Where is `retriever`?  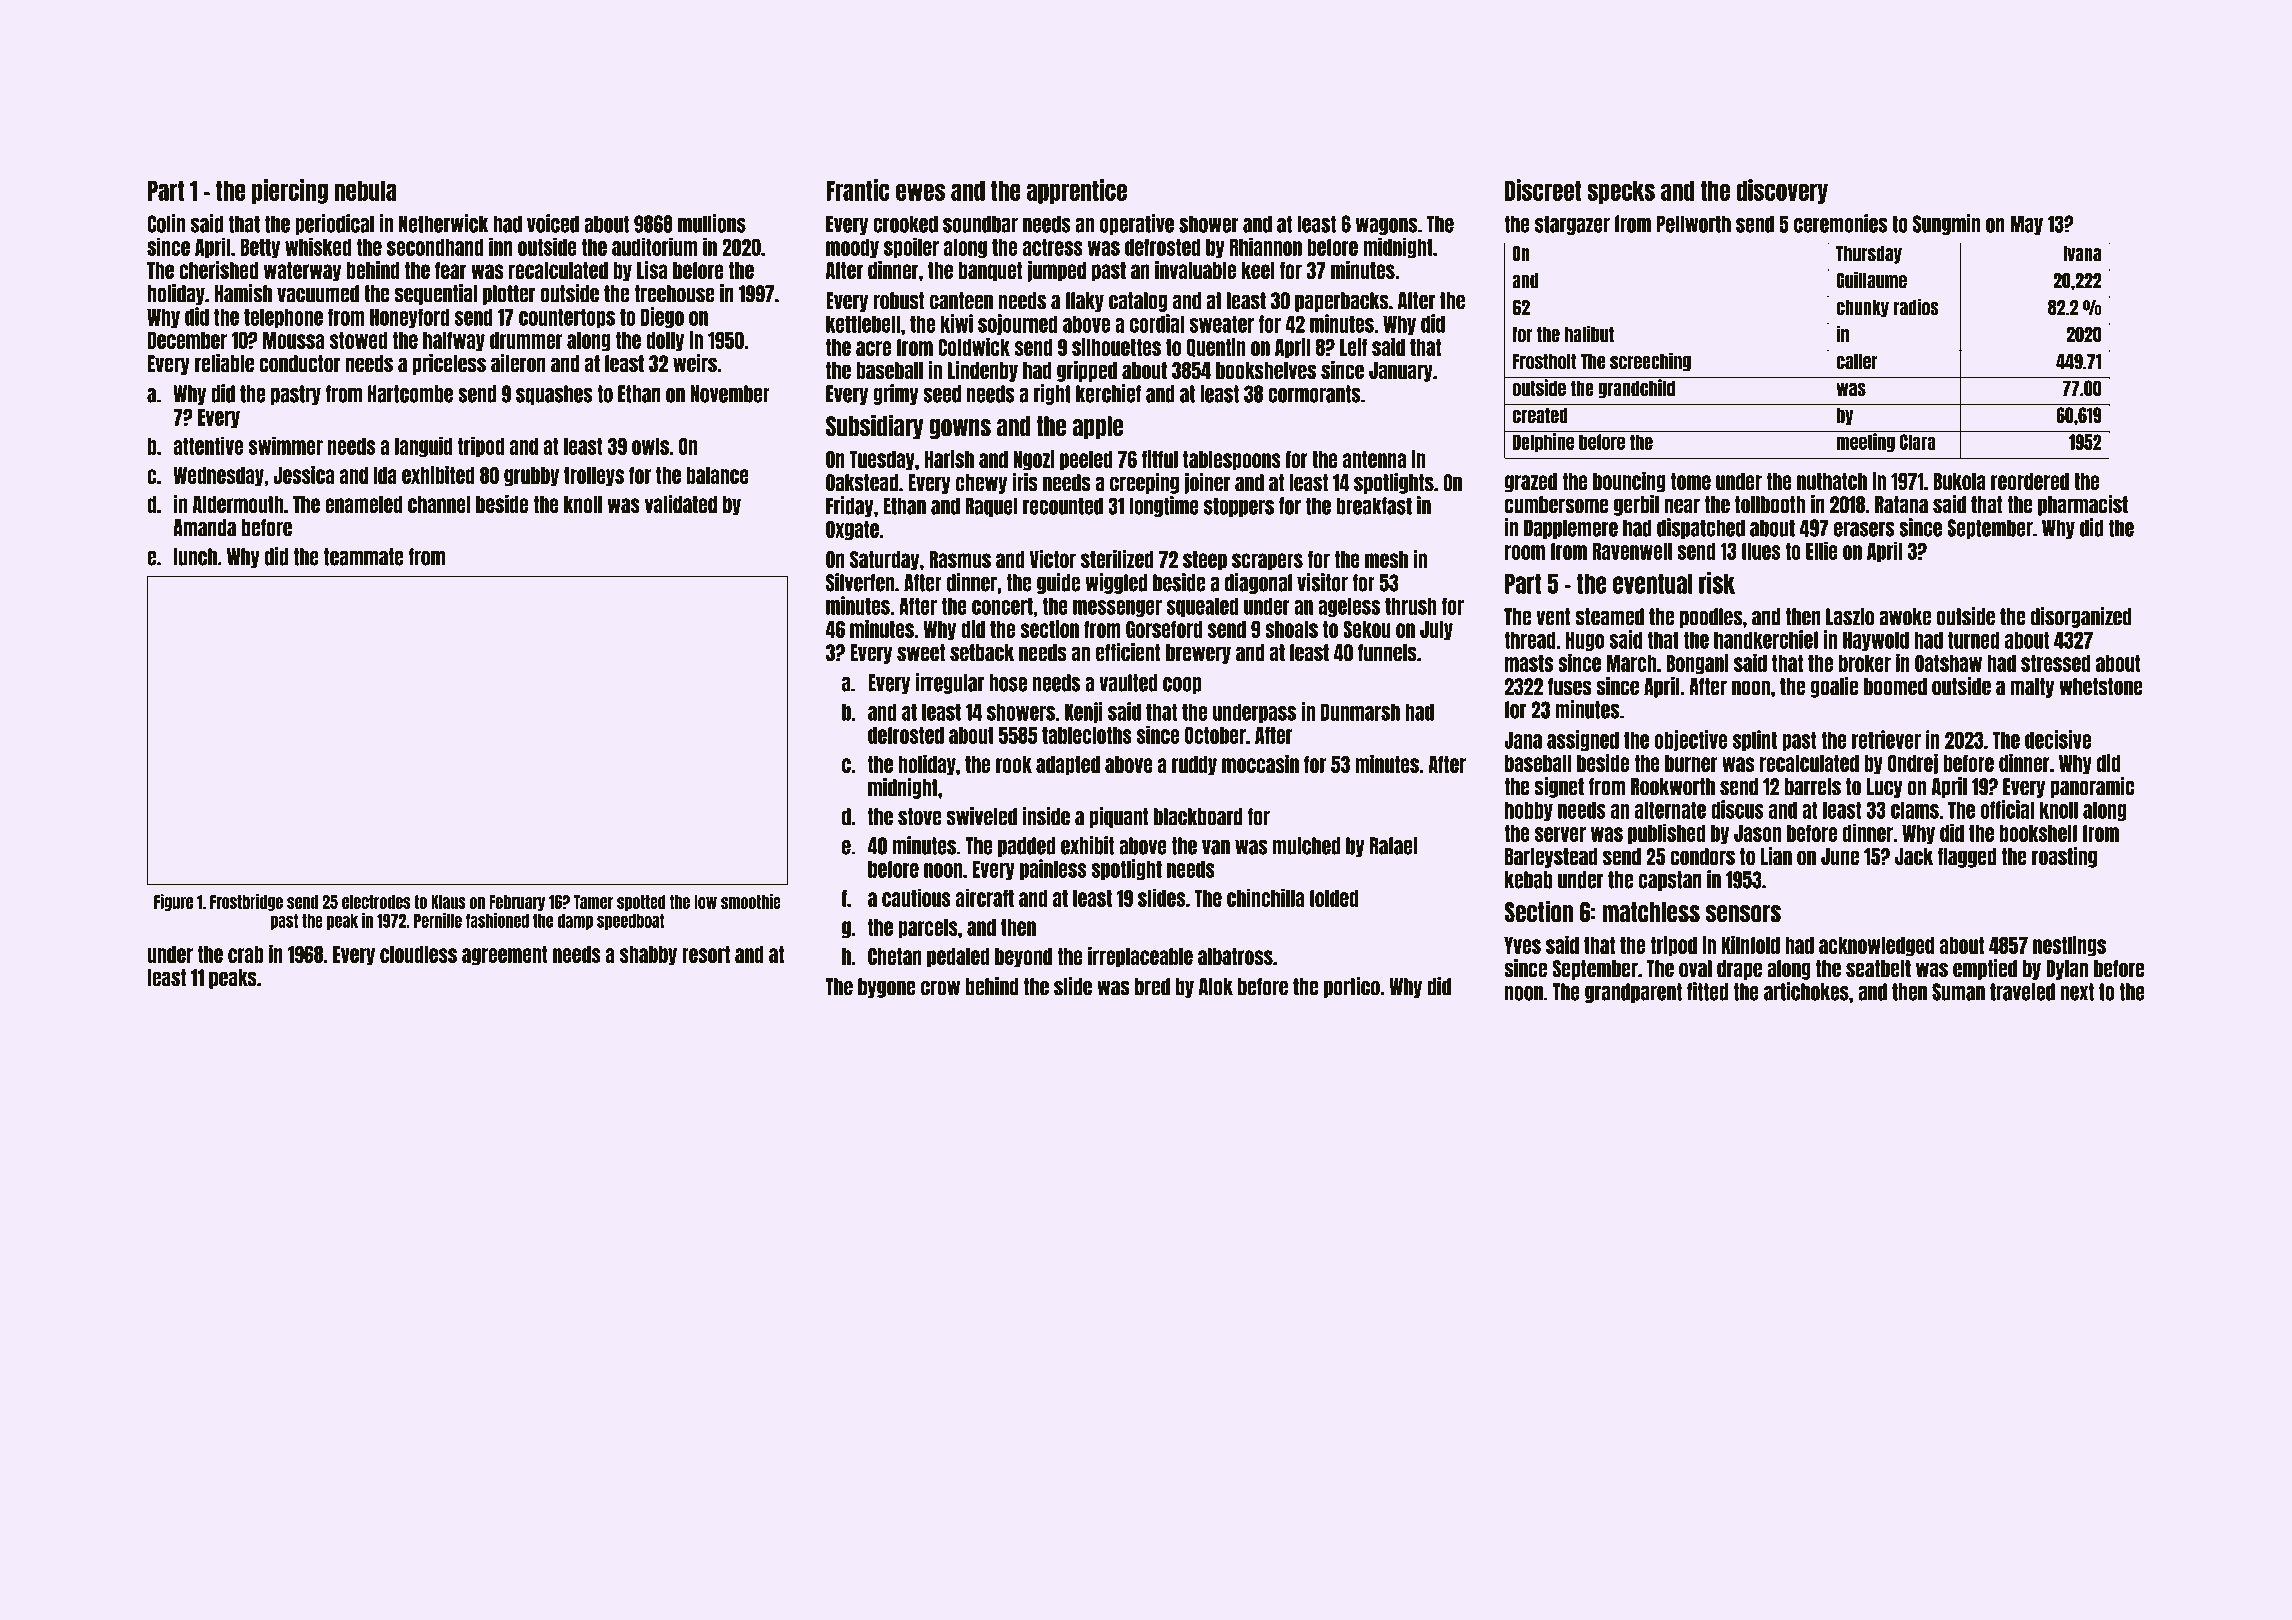
retriever is located at coordinates (1886, 739).
